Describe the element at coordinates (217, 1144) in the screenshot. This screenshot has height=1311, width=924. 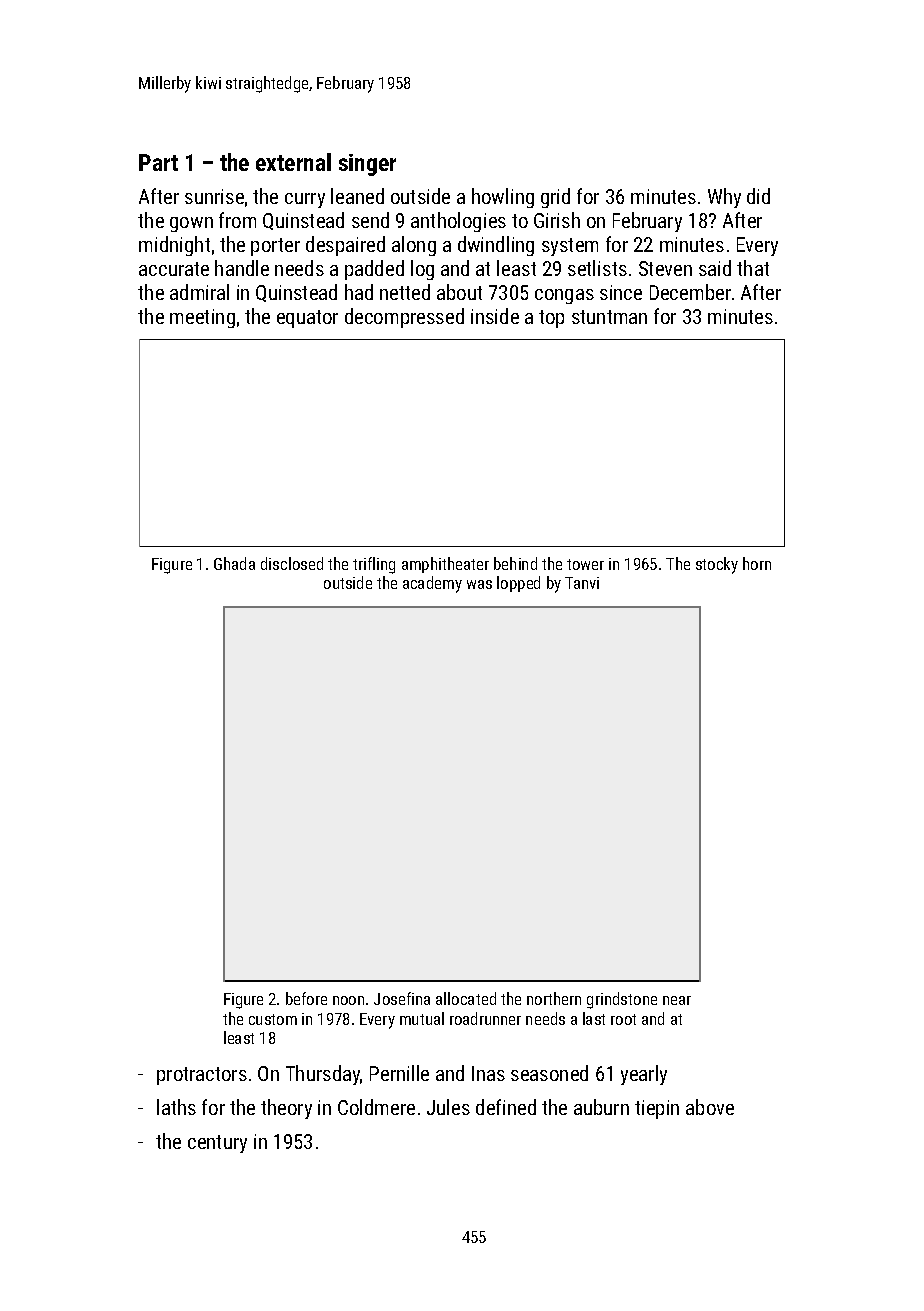
I see `century` at that location.
